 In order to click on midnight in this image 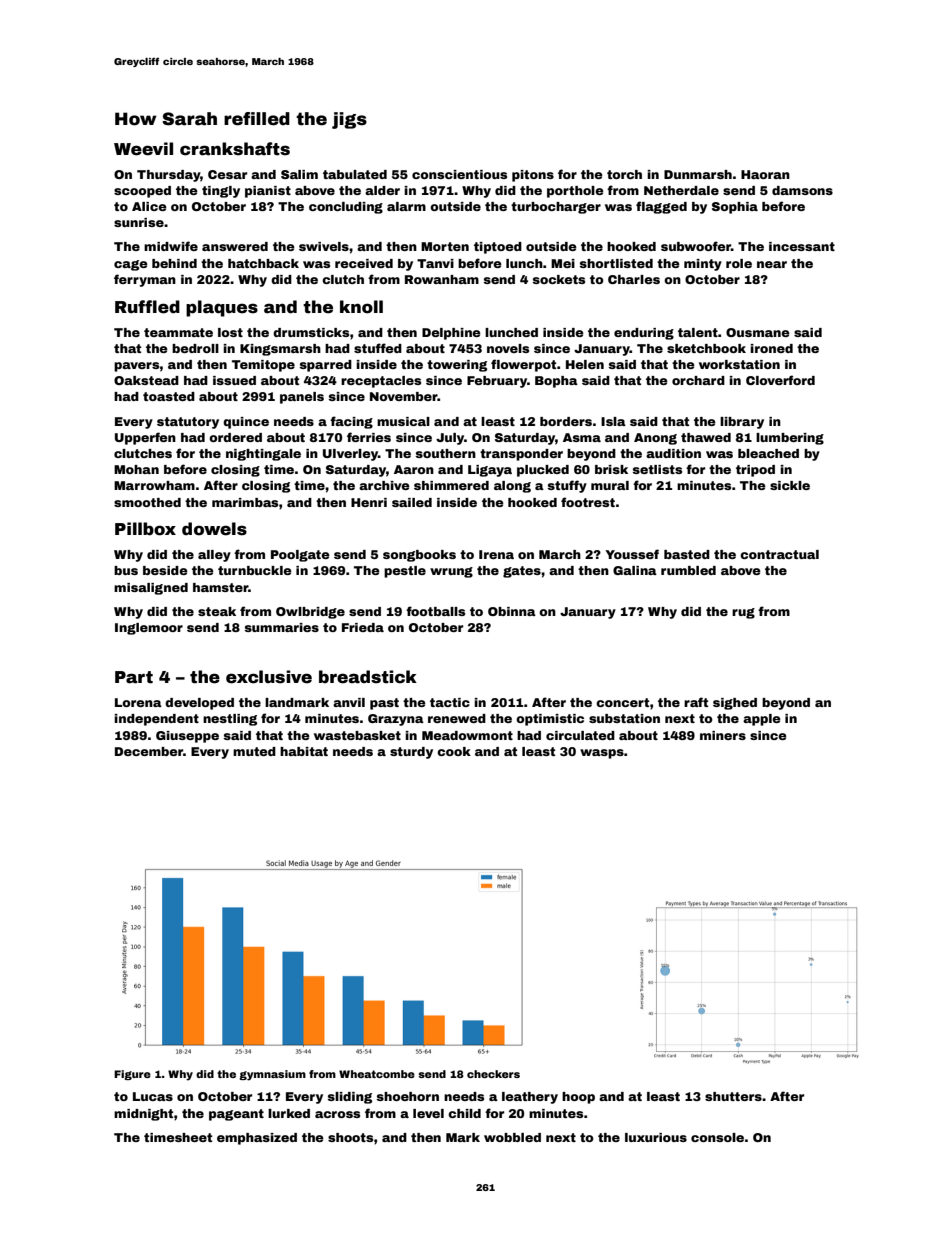, I will do `click(143, 1115)`.
